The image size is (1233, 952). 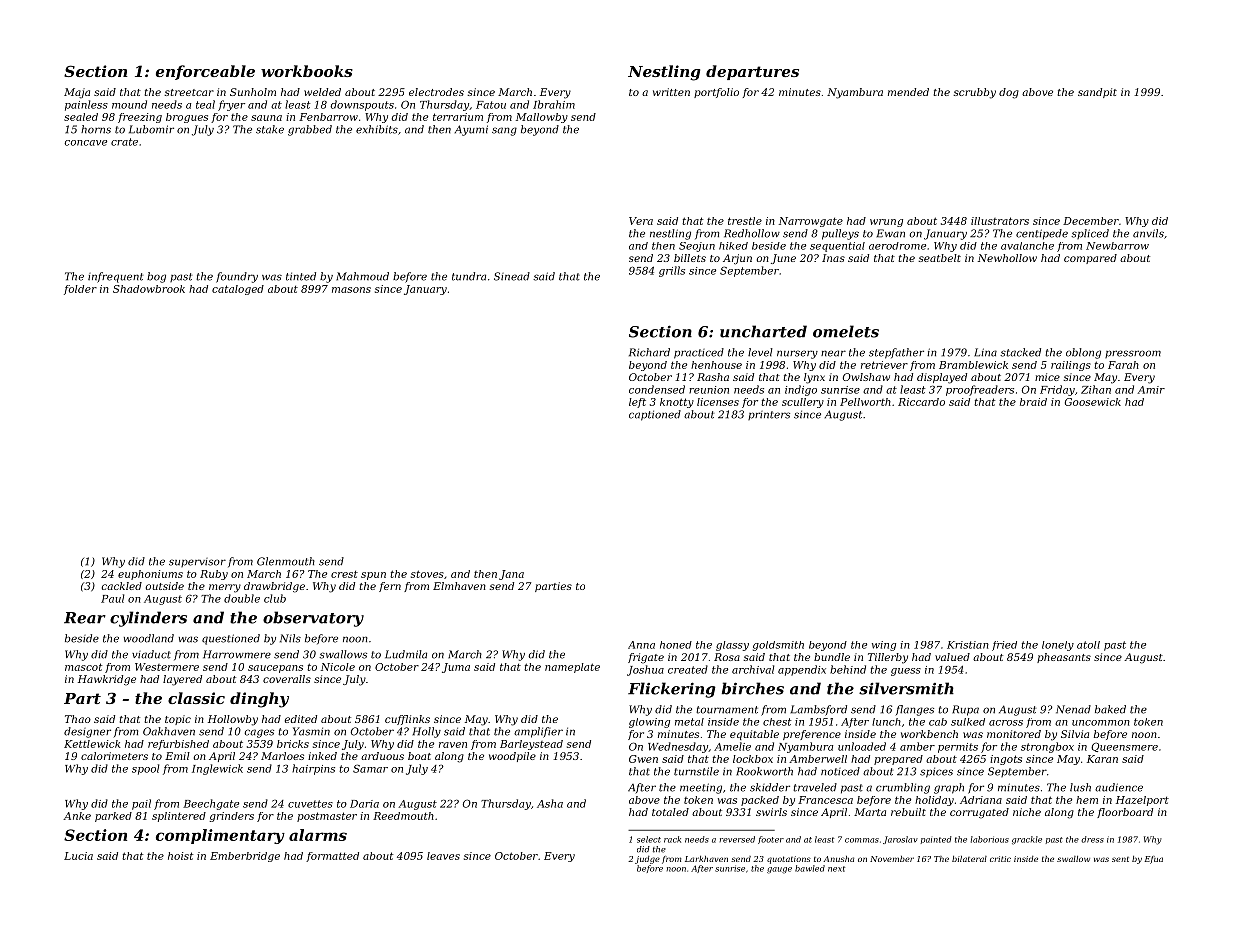 I want to click on leaves, so click(x=443, y=856).
